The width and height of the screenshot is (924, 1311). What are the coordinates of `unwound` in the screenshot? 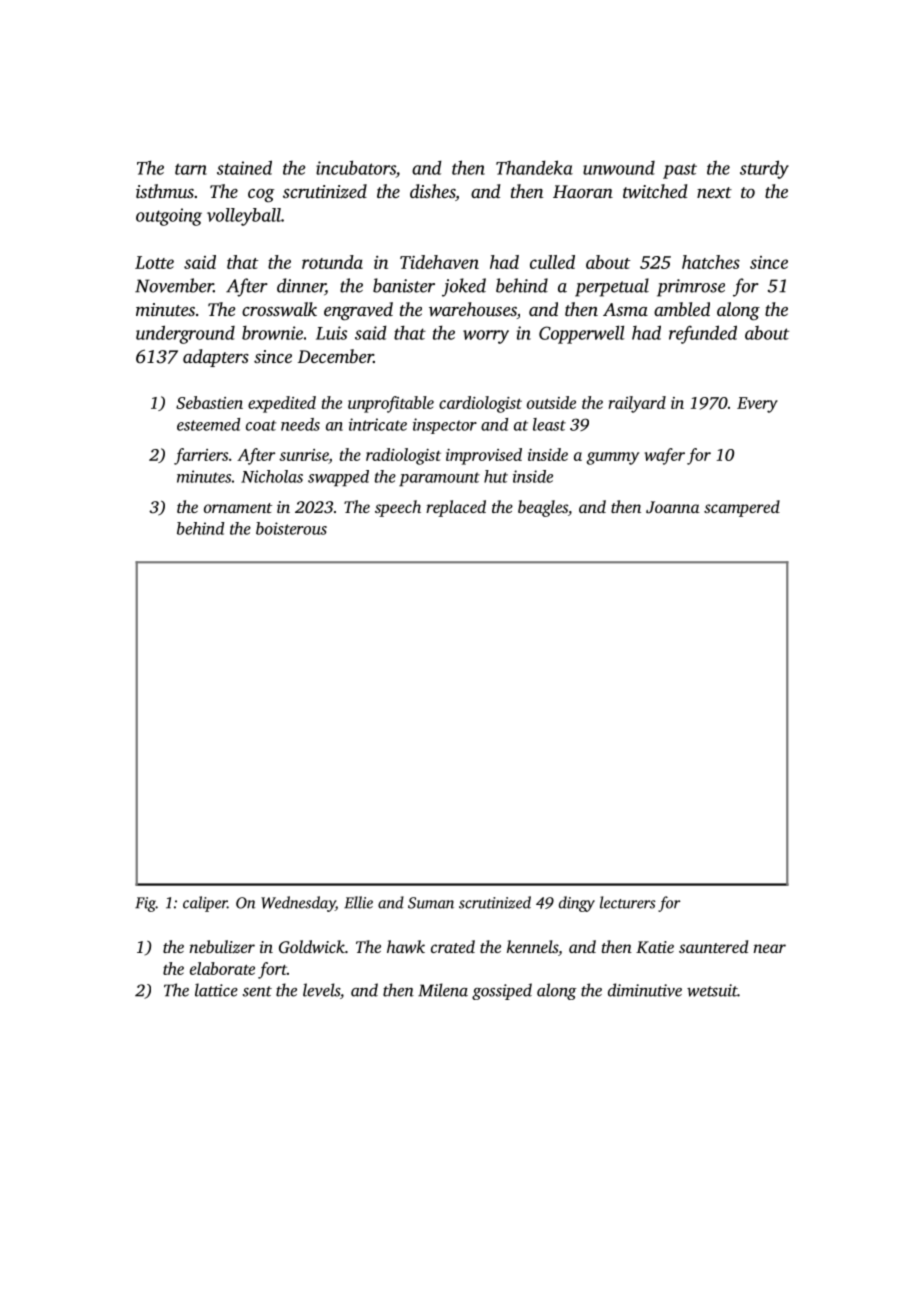 It's located at (619, 168).
